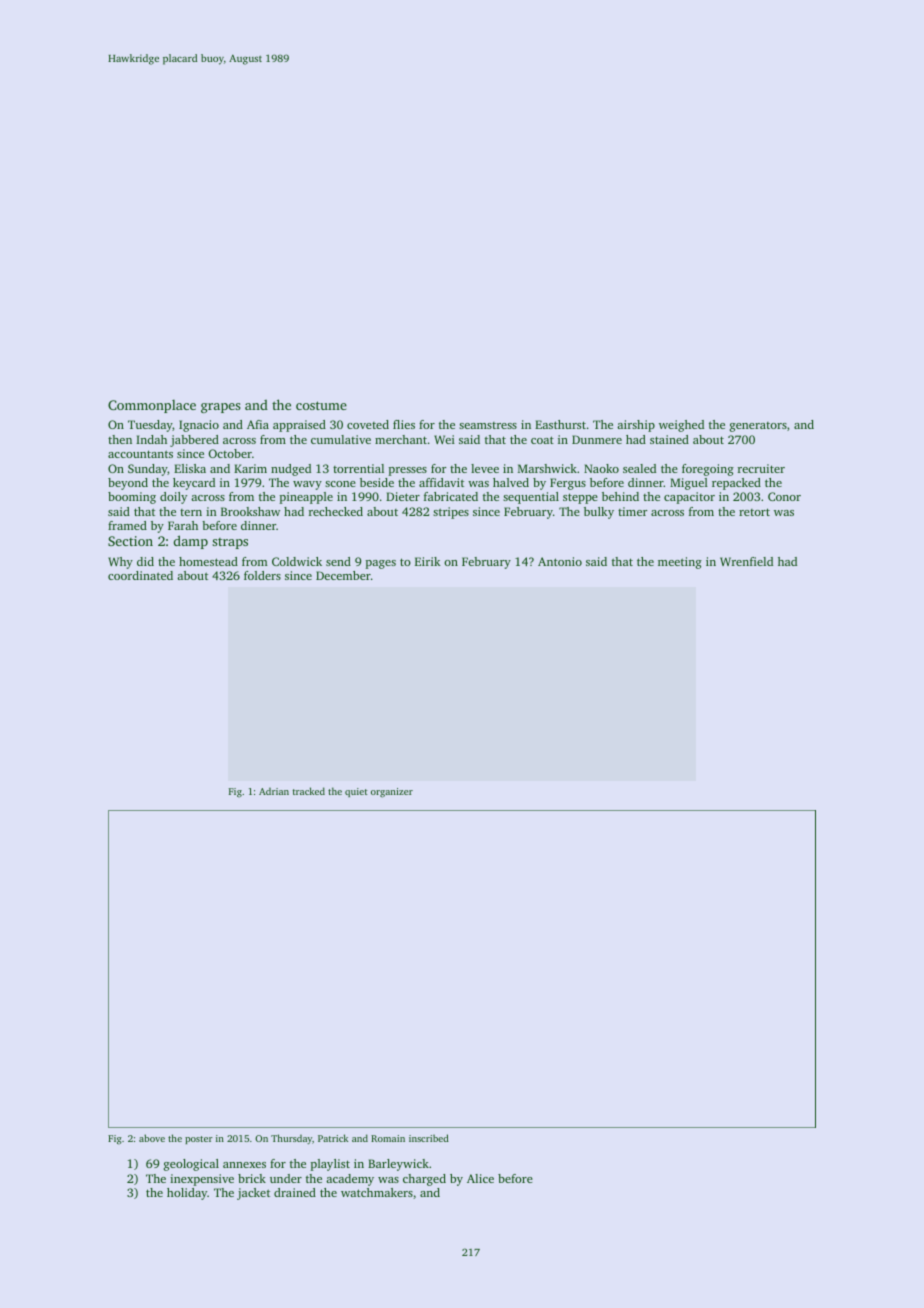 The width and height of the screenshot is (924, 1308). I want to click on Adrian, so click(274, 791).
